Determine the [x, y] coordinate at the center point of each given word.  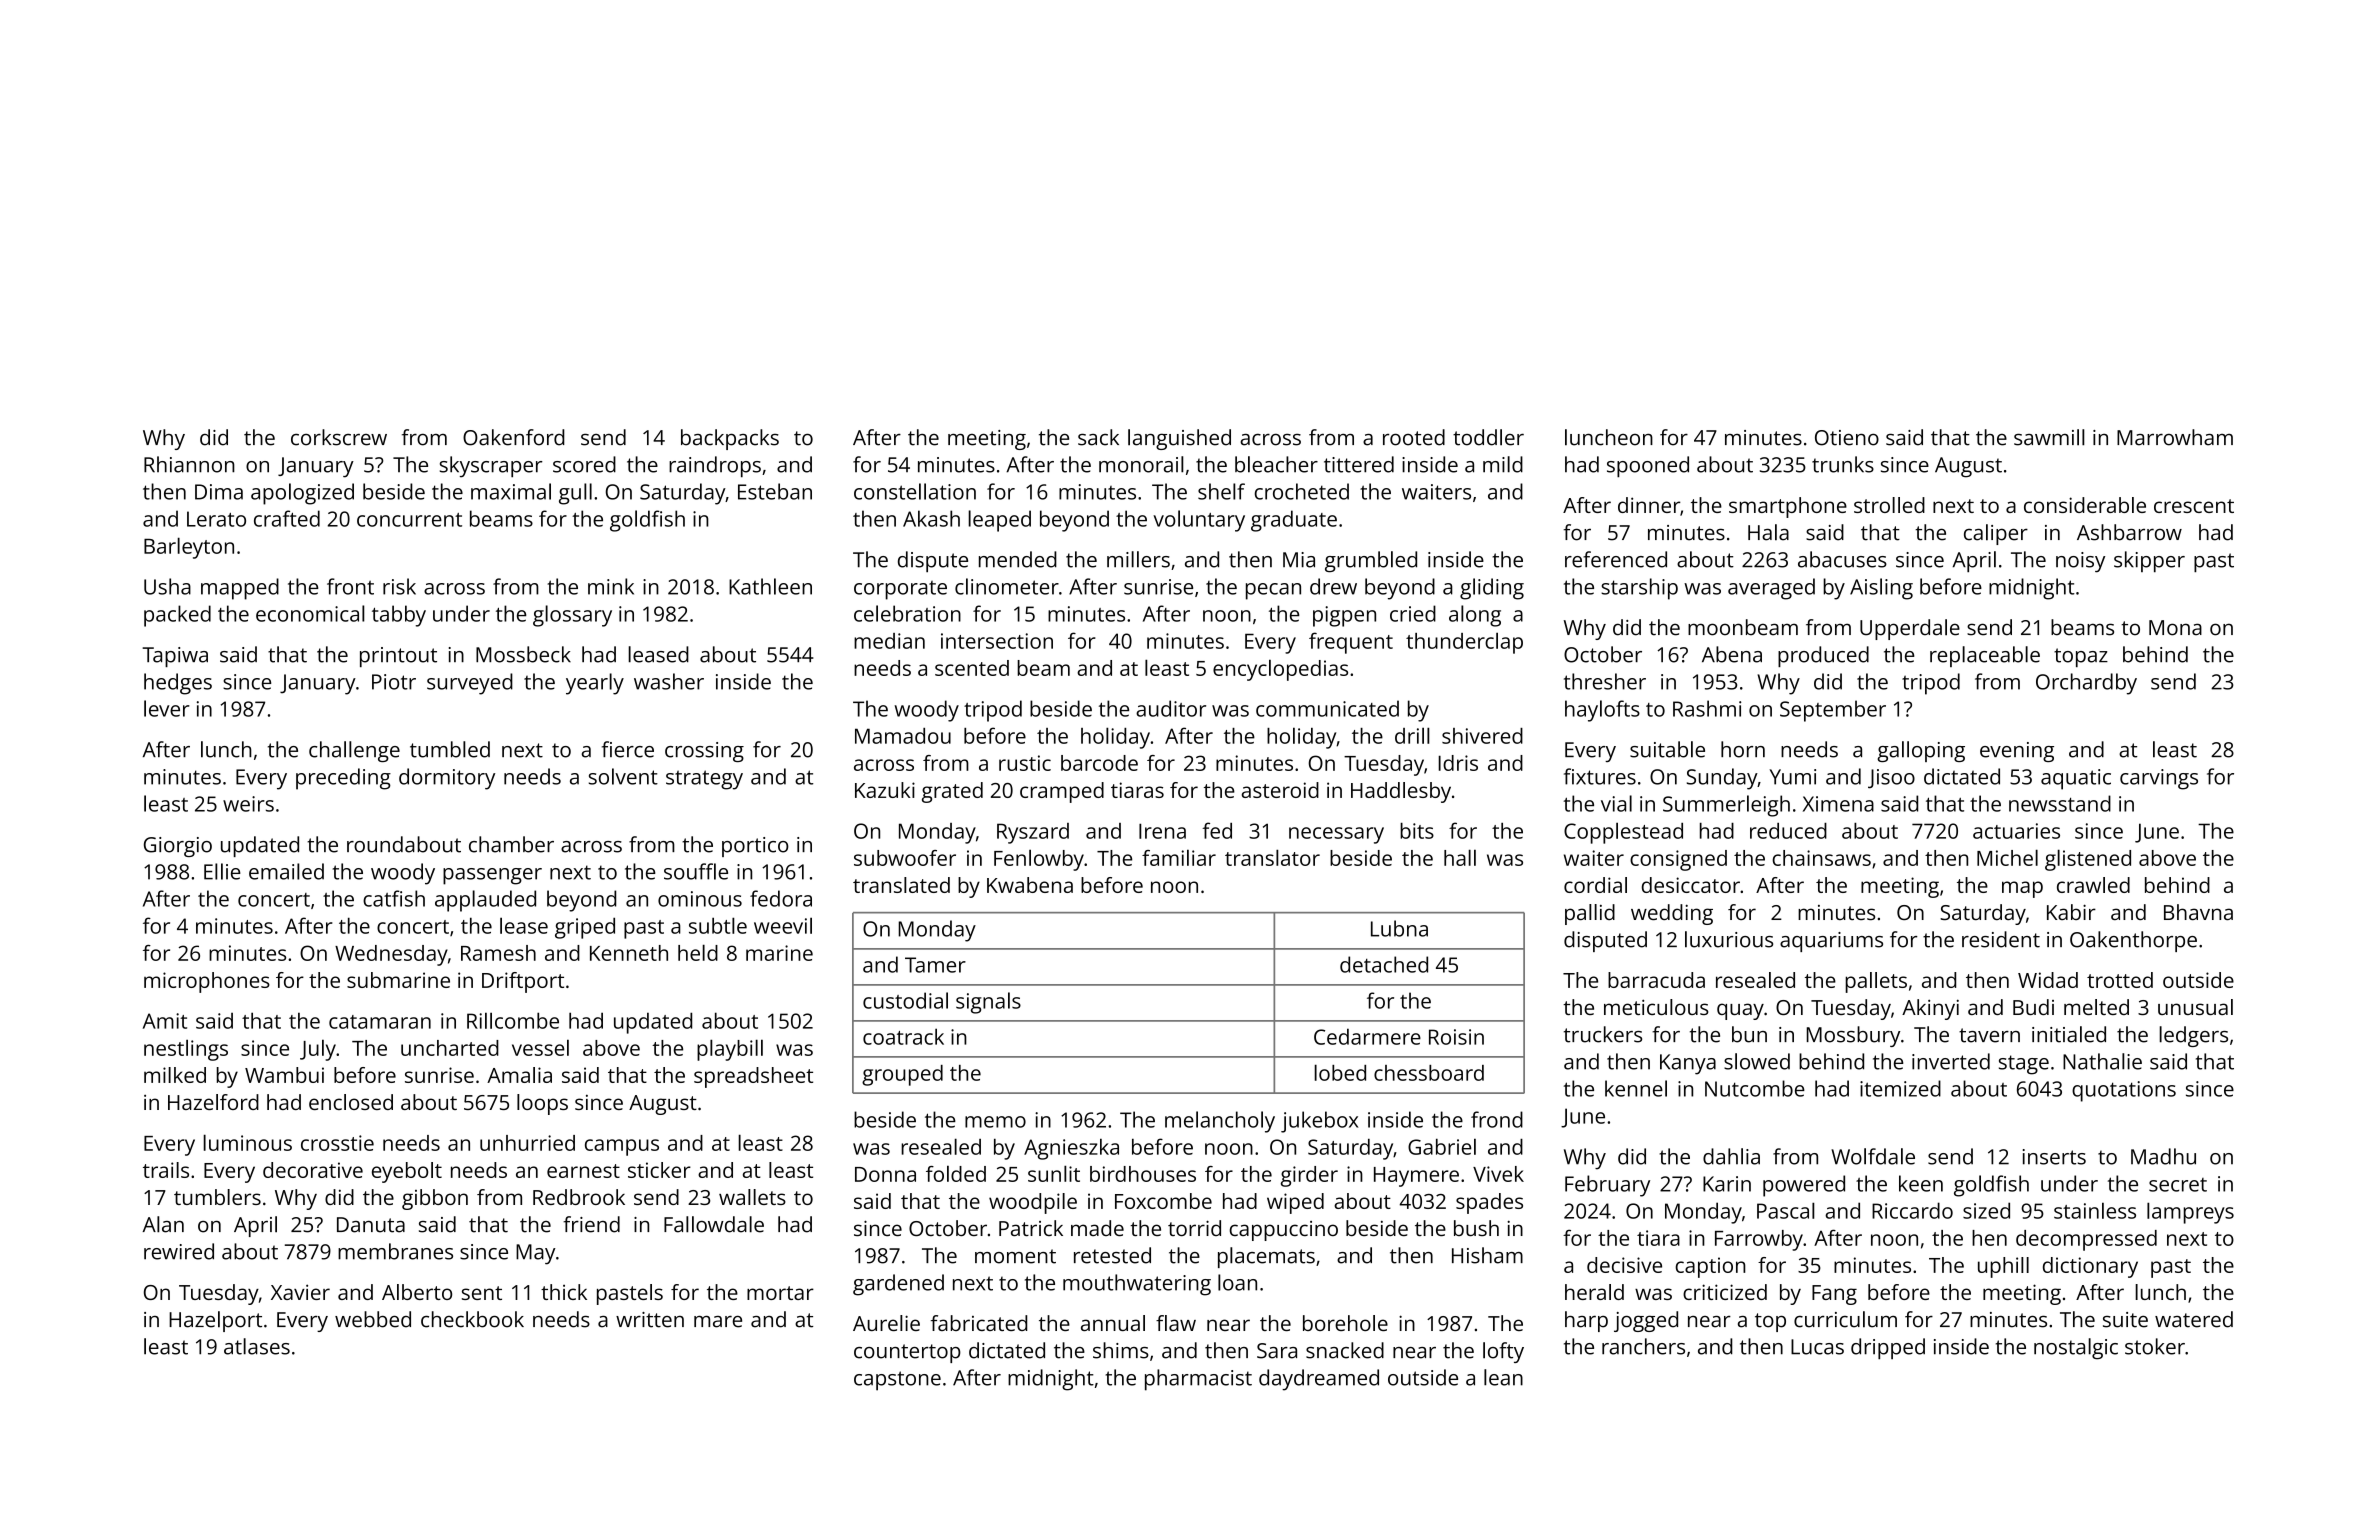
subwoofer [905, 858]
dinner [1649, 505]
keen [1921, 1183]
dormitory [447, 779]
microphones [207, 982]
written [650, 1320]
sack [1098, 437]
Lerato [216, 519]
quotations [2124, 1091]
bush [1476, 1228]
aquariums [1831, 942]
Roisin [1456, 1037]
